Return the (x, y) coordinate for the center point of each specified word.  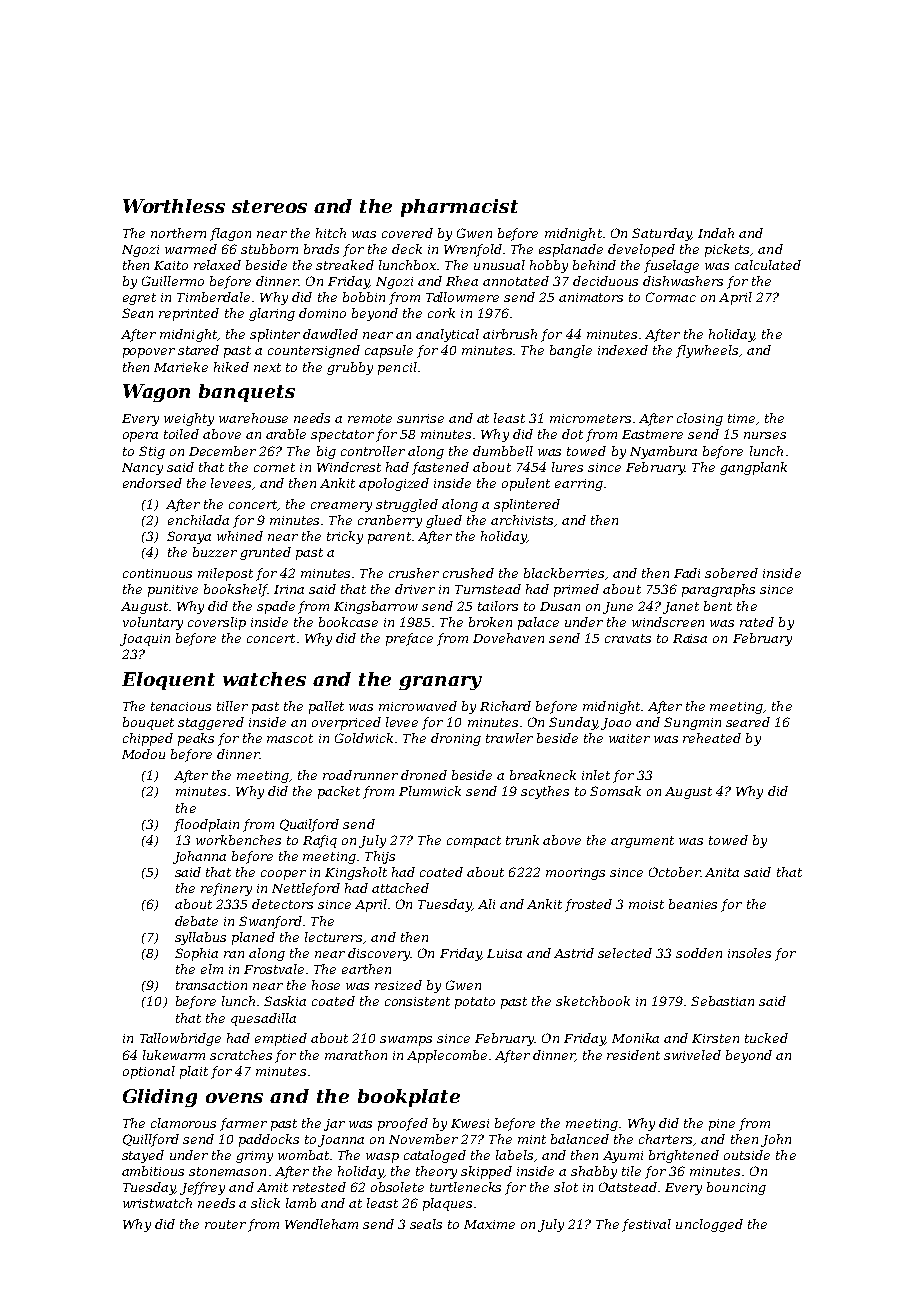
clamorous (183, 1123)
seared (748, 722)
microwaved (418, 706)
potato (475, 1003)
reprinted (189, 314)
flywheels (707, 351)
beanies (693, 904)
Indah (716, 233)
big (326, 452)
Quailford (309, 825)
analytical (447, 335)
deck (407, 249)
